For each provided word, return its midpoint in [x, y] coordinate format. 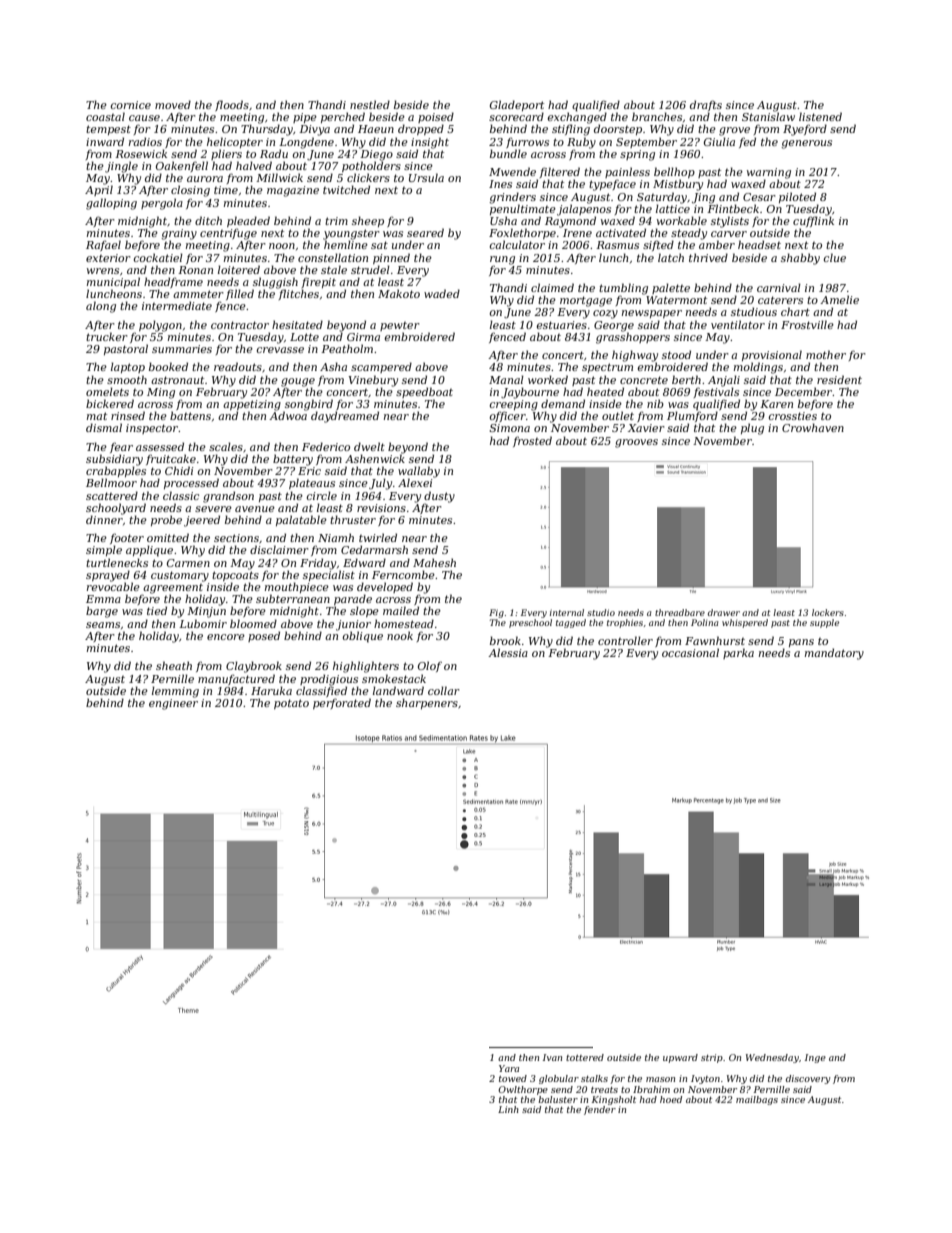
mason [660, 1079]
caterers [780, 300]
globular [559, 1079]
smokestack [394, 678]
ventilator [738, 324]
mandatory [834, 654]
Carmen [188, 563]
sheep [368, 221]
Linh [508, 1109]
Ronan [195, 270]
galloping [111, 204]
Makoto [399, 293]
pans [801, 643]
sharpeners [427, 703]
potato [291, 704]
